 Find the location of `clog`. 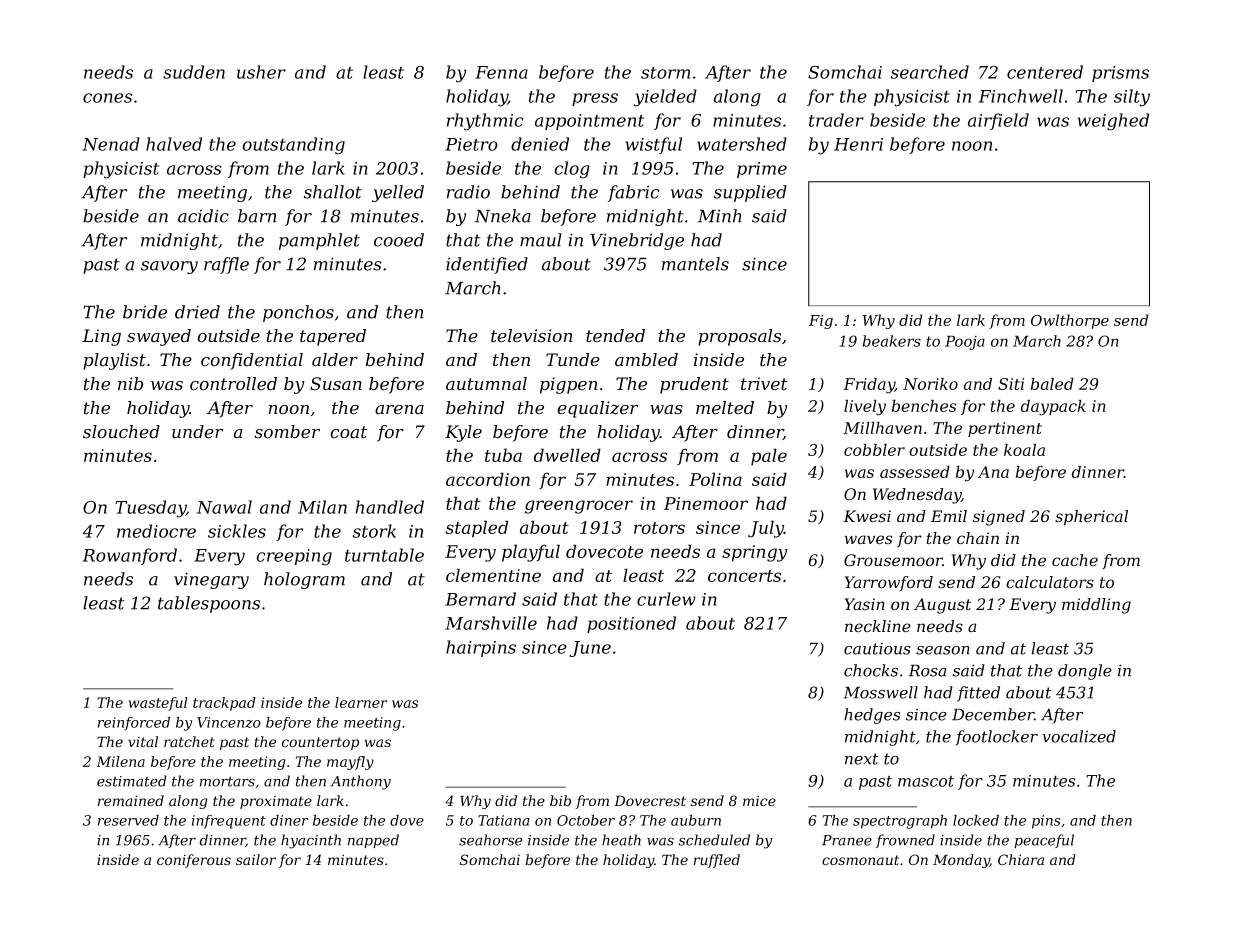

clog is located at coordinates (572, 170).
